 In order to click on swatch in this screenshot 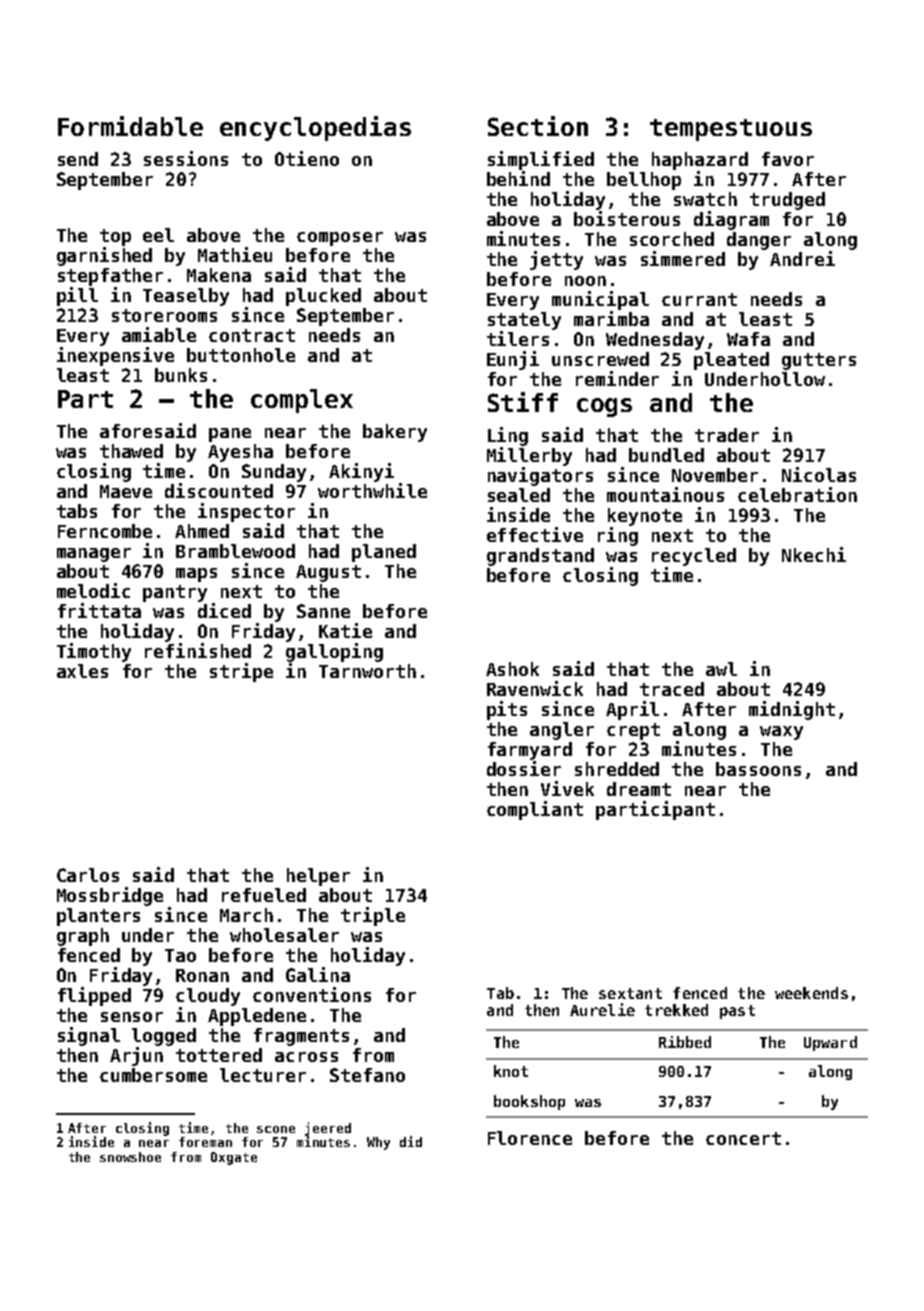, I will do `click(705, 199)`.
